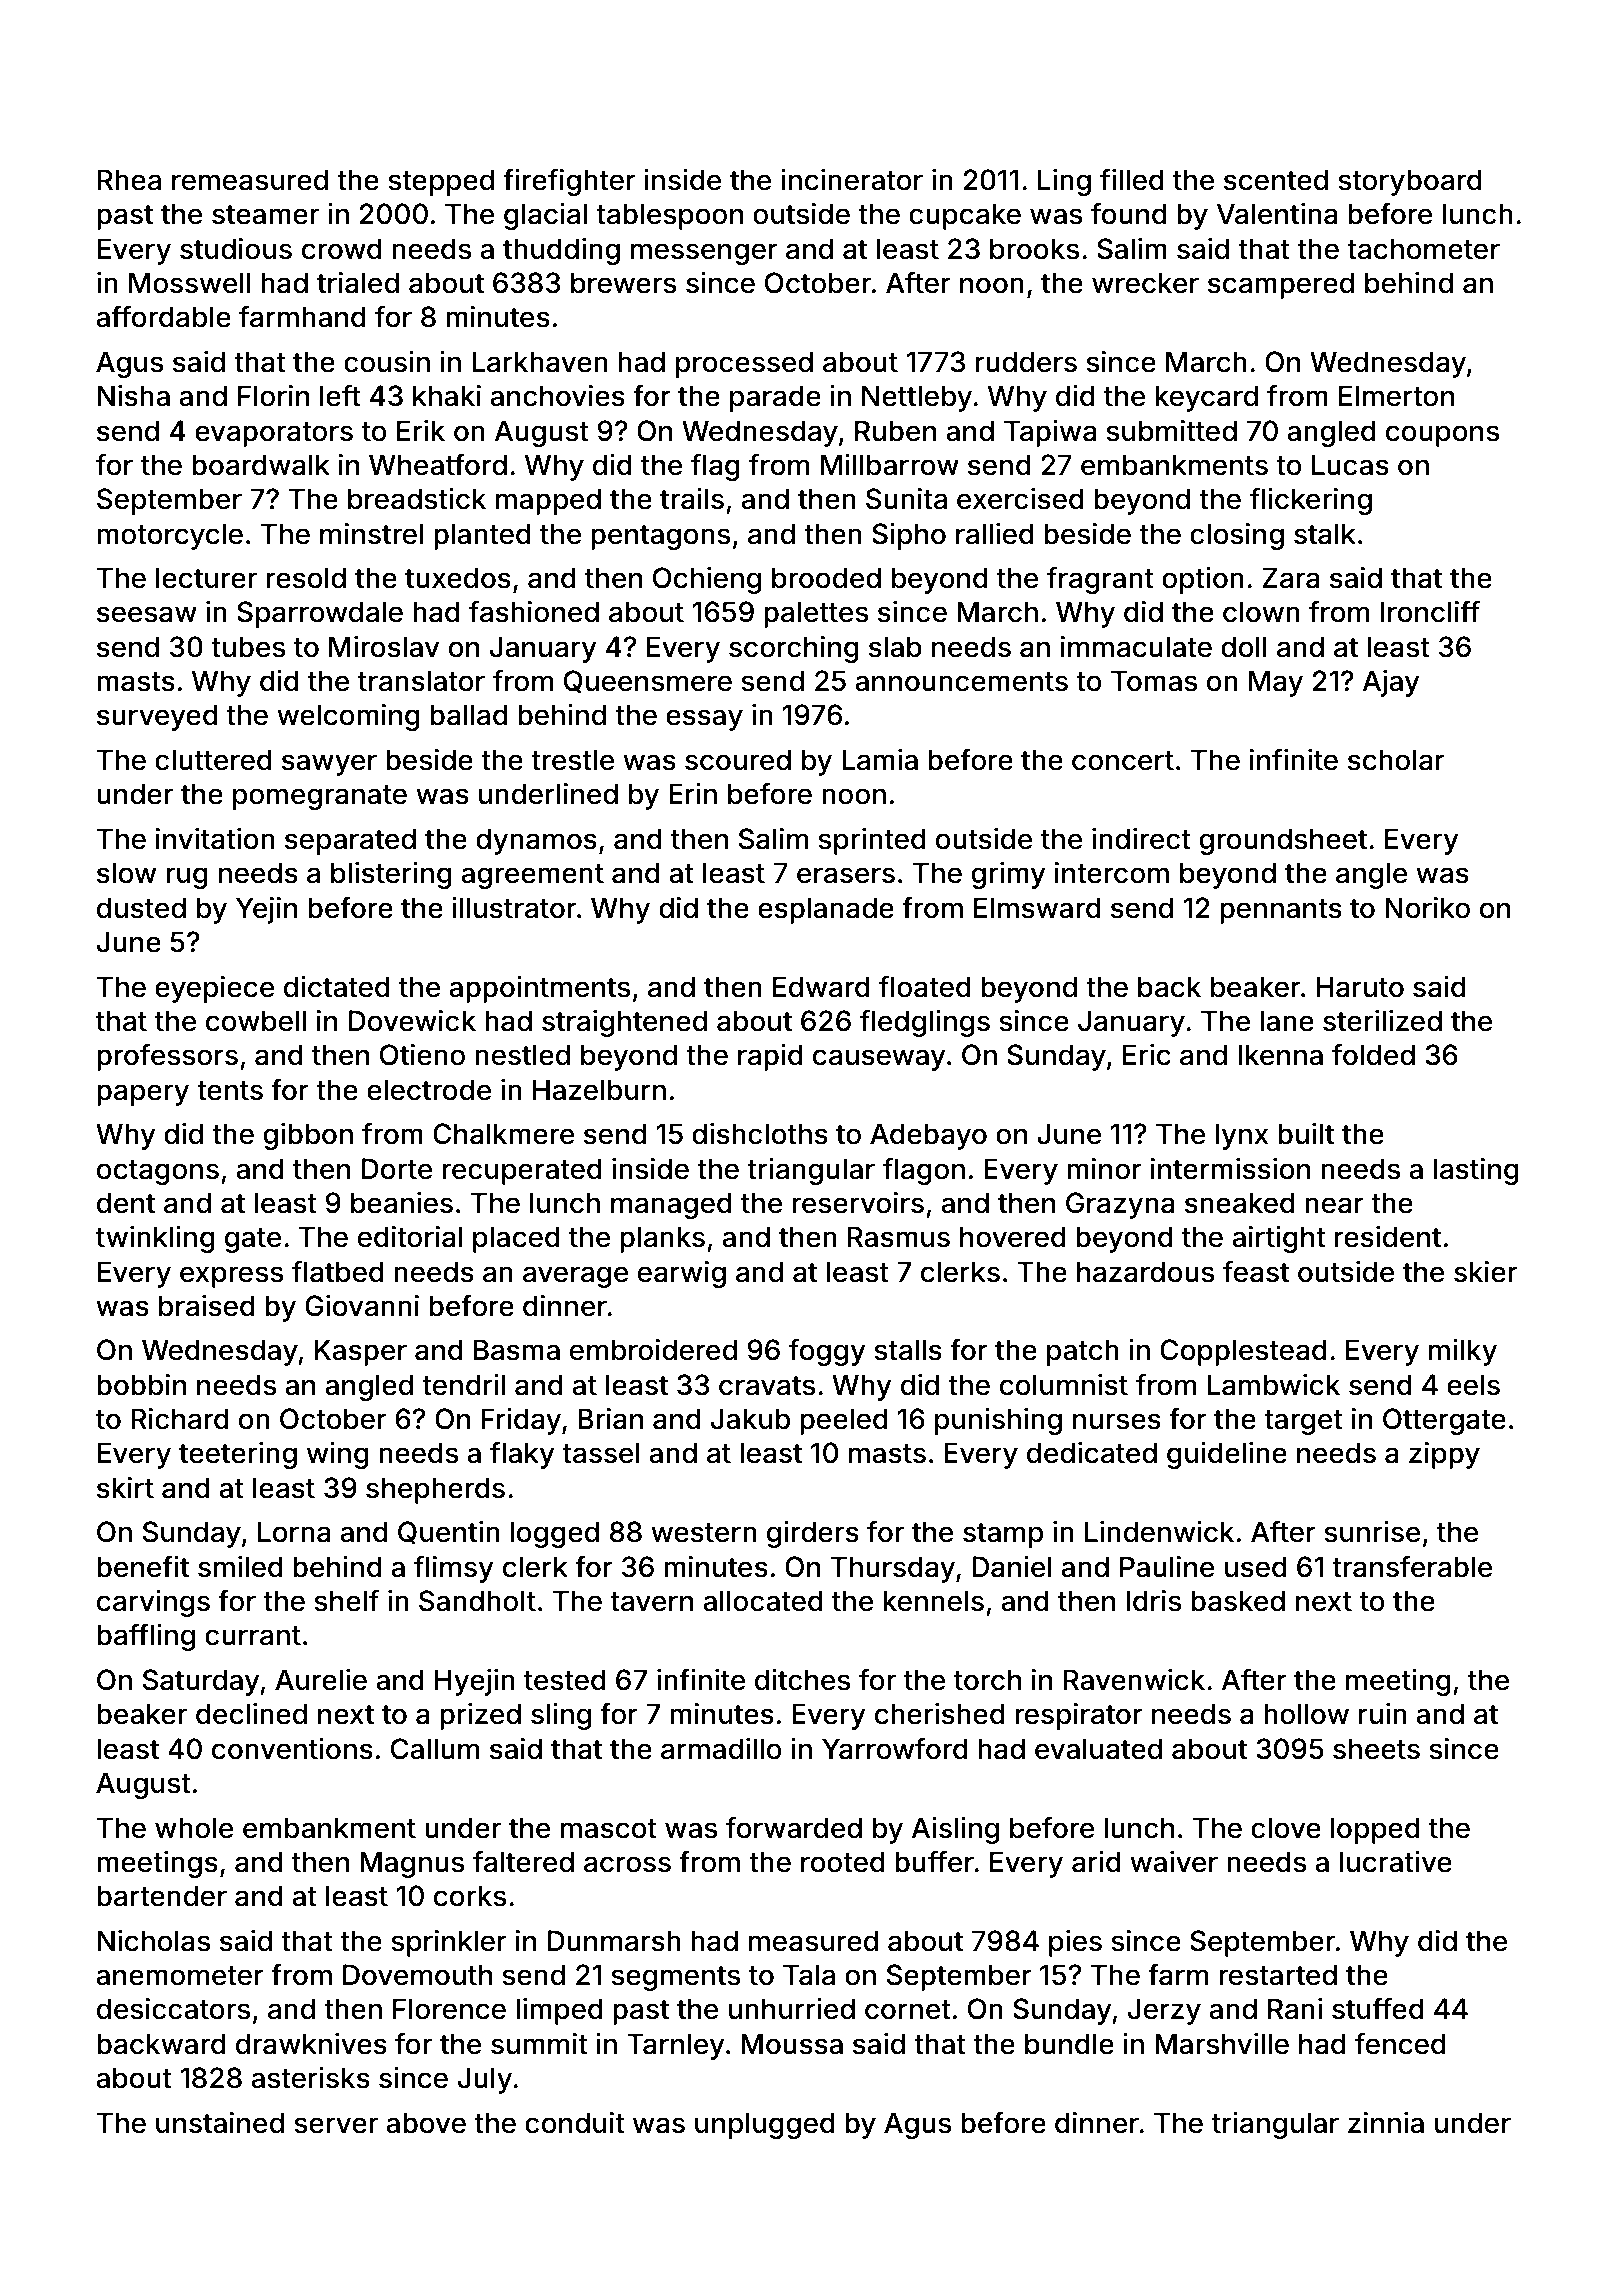  I want to click on studious, so click(236, 249).
